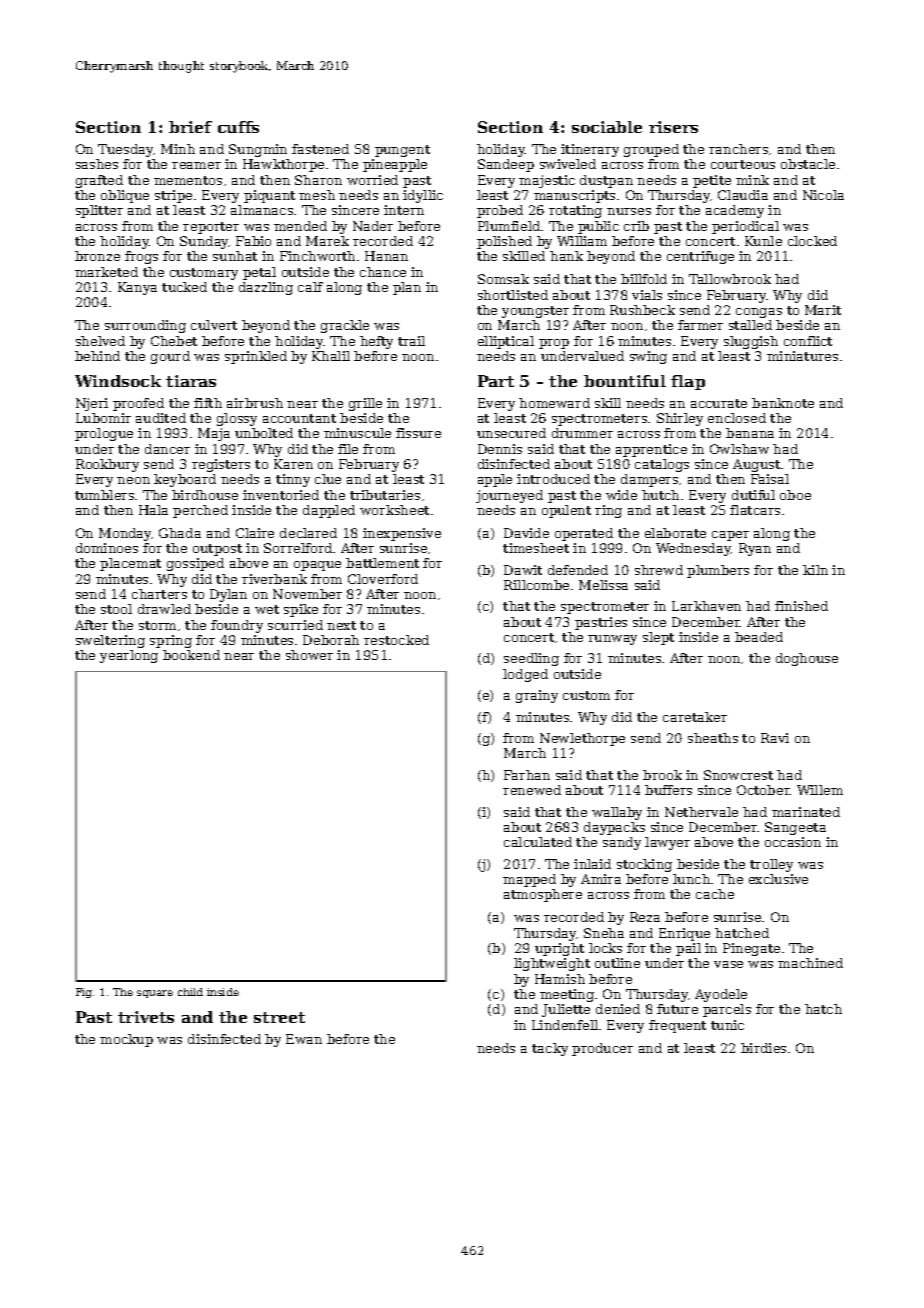 This document has height=1308, width=924. Describe the element at coordinates (304, 1039) in the document. I see `Ewan` at that location.
